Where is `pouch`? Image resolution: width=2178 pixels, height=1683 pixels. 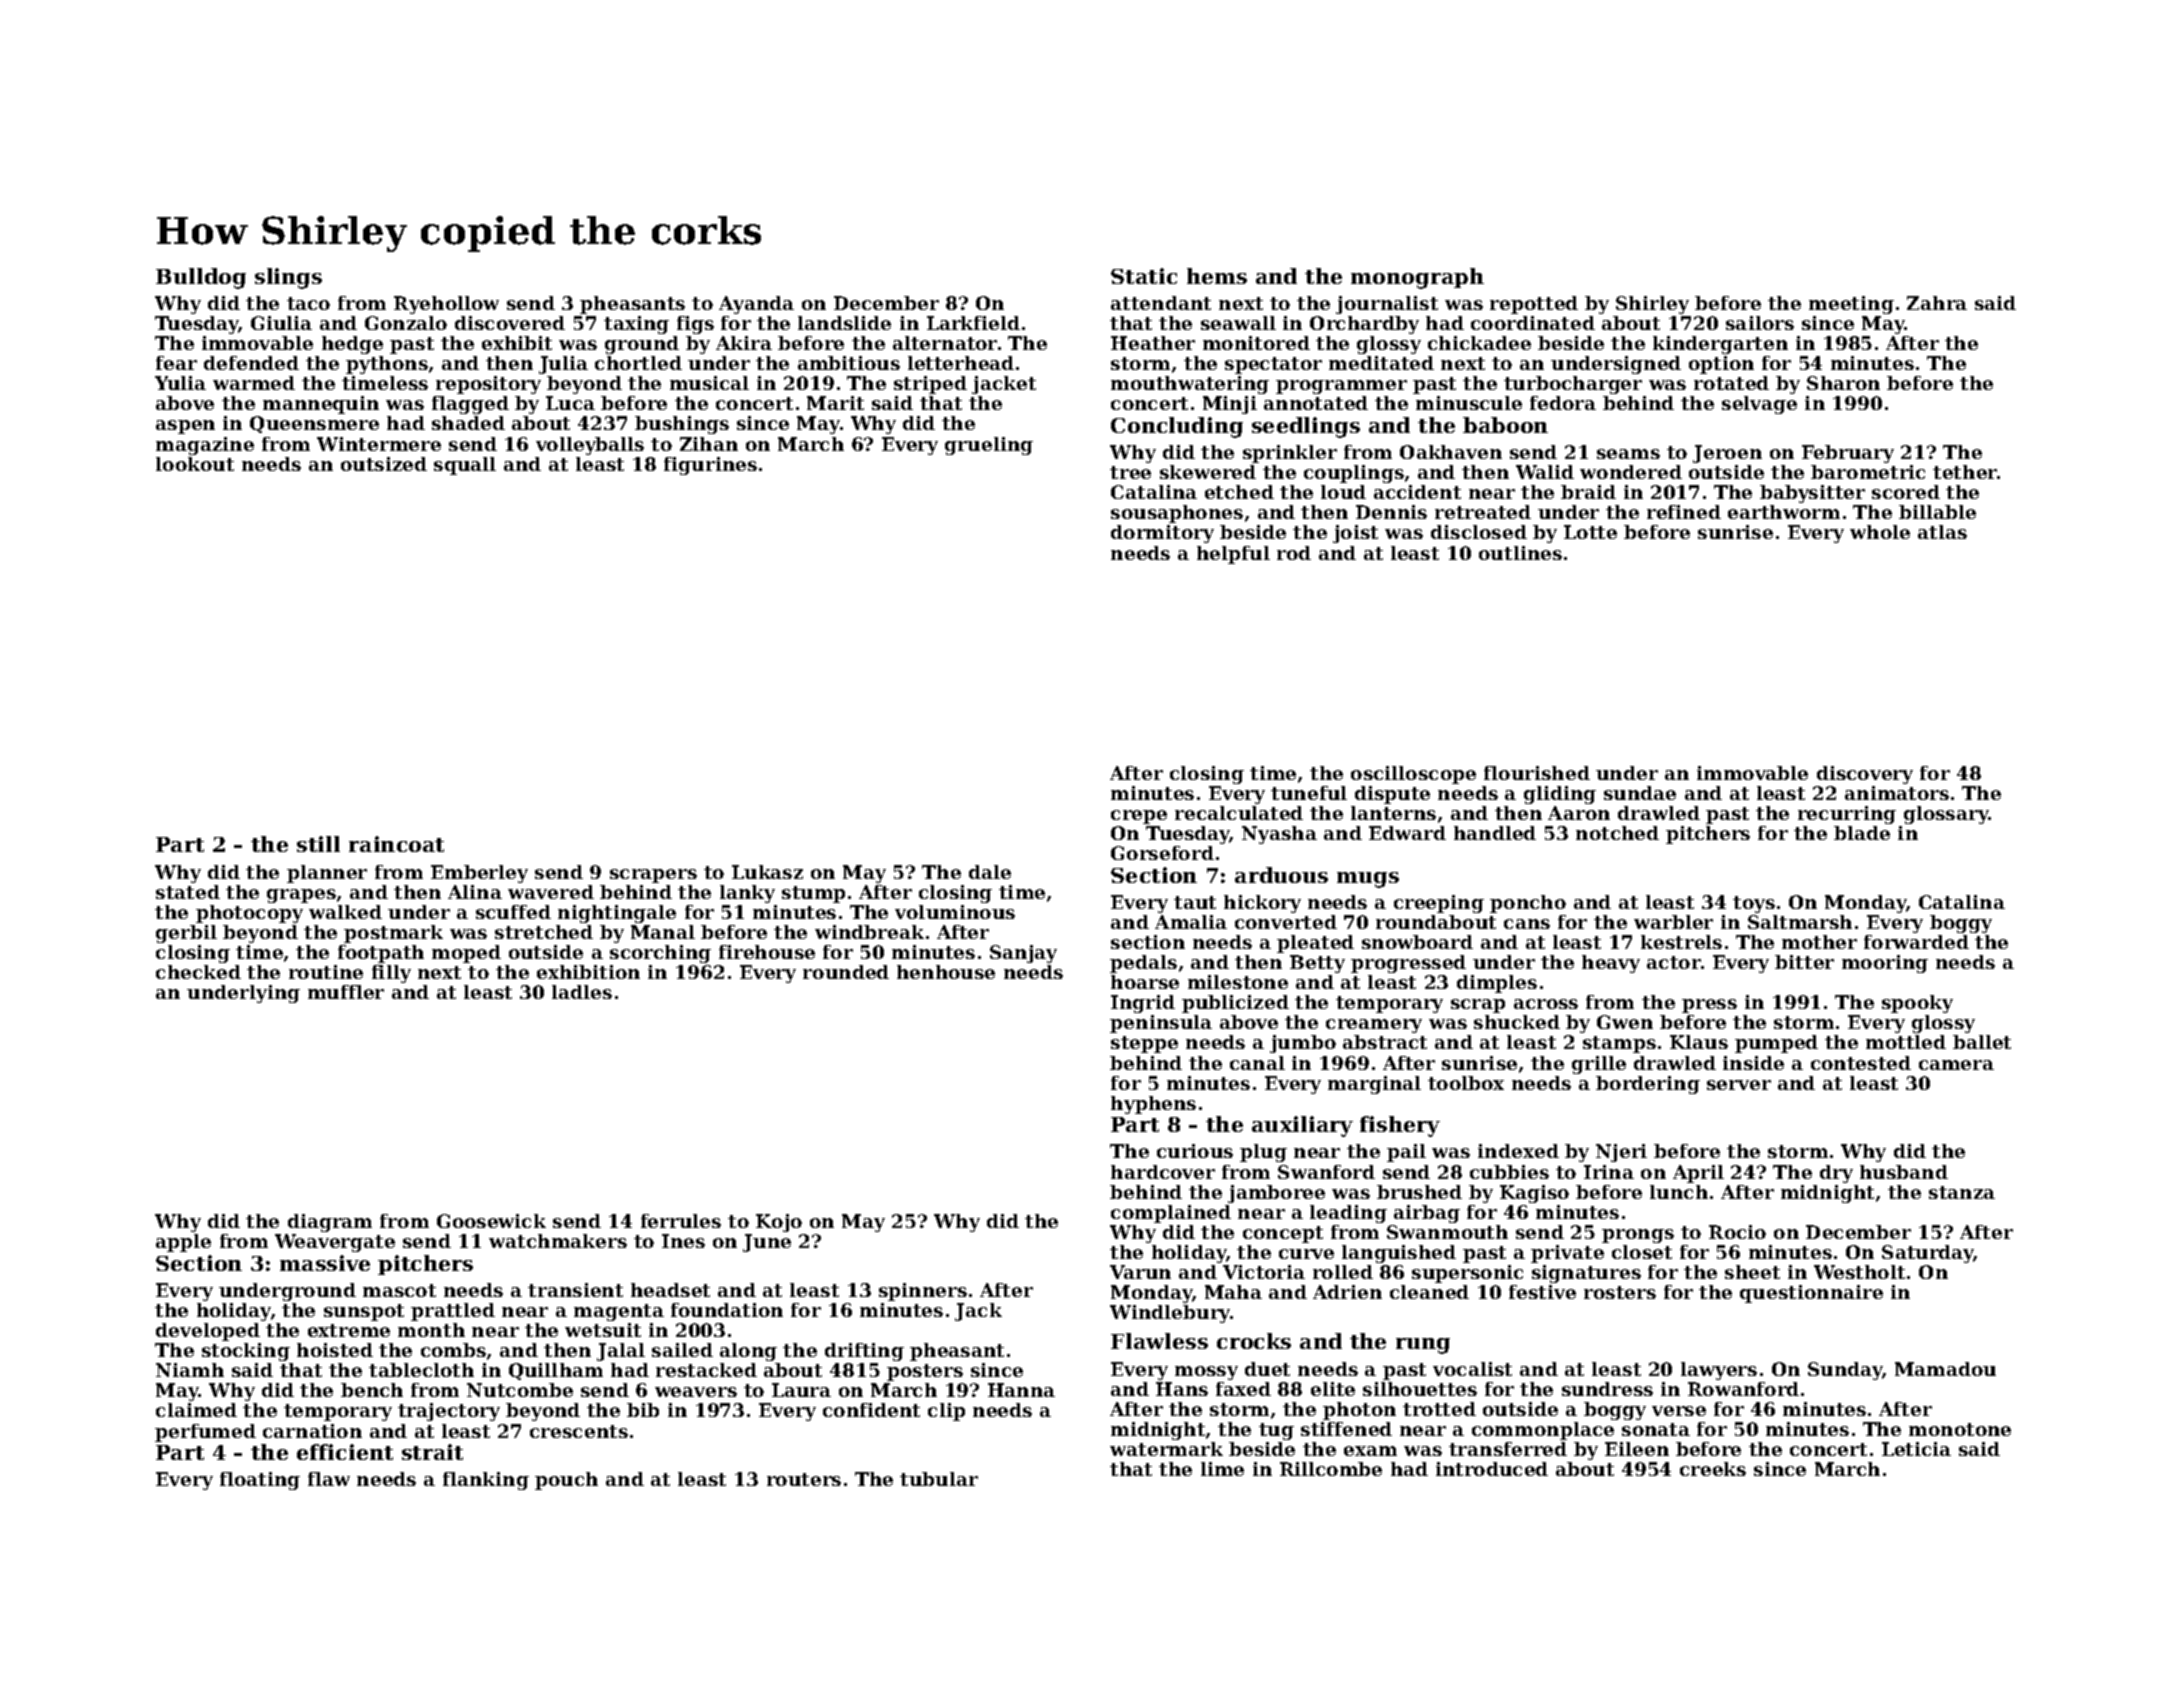 pouch is located at coordinates (566, 1481).
